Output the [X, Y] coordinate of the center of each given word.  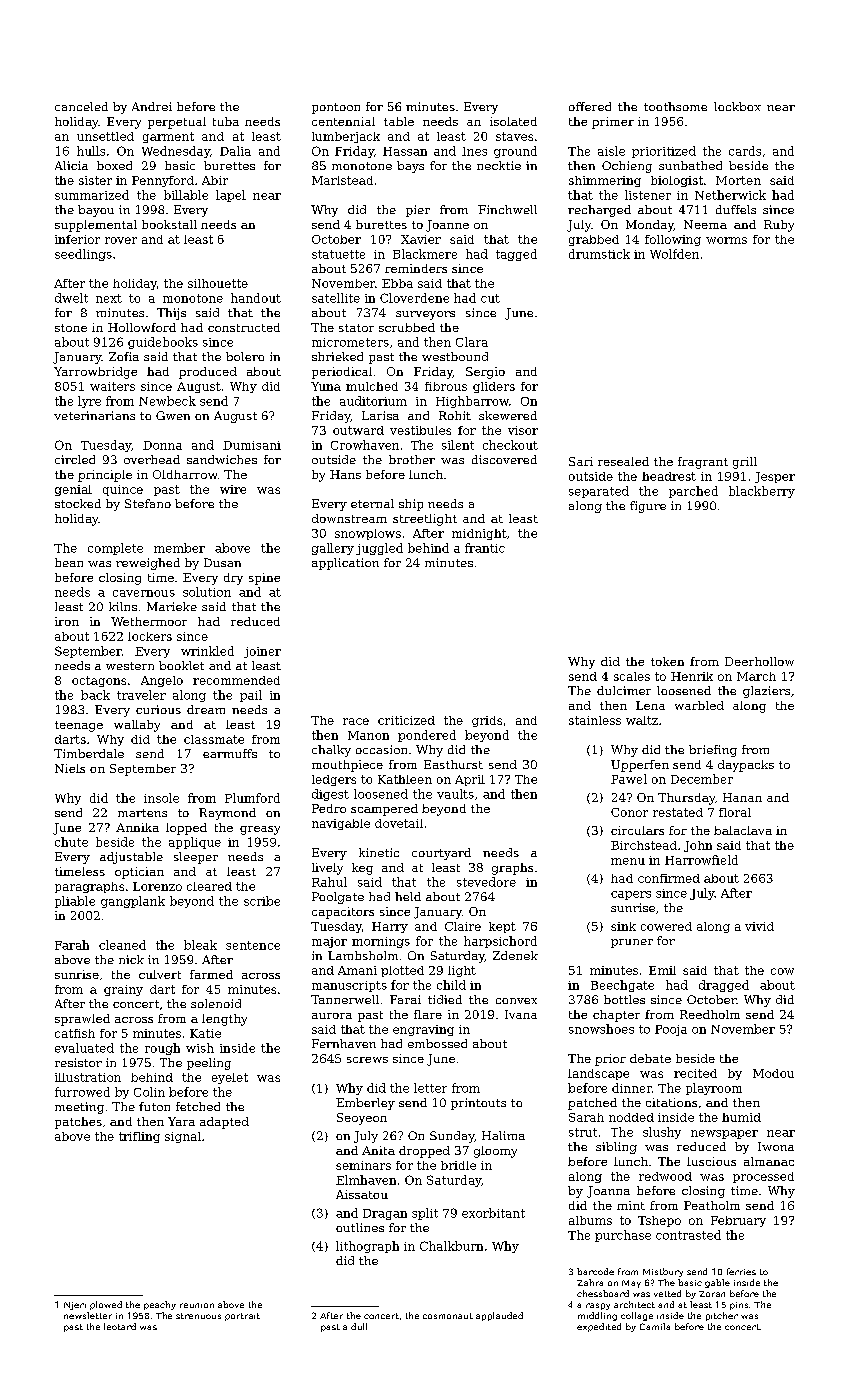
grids [487, 721]
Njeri [75, 1306]
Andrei [152, 106]
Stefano [148, 503]
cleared [209, 886]
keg [362, 869]
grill [745, 463]
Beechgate [622, 986]
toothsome [675, 106]
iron [67, 621]
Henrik [692, 676]
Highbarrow [472, 402]
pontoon [336, 108]
